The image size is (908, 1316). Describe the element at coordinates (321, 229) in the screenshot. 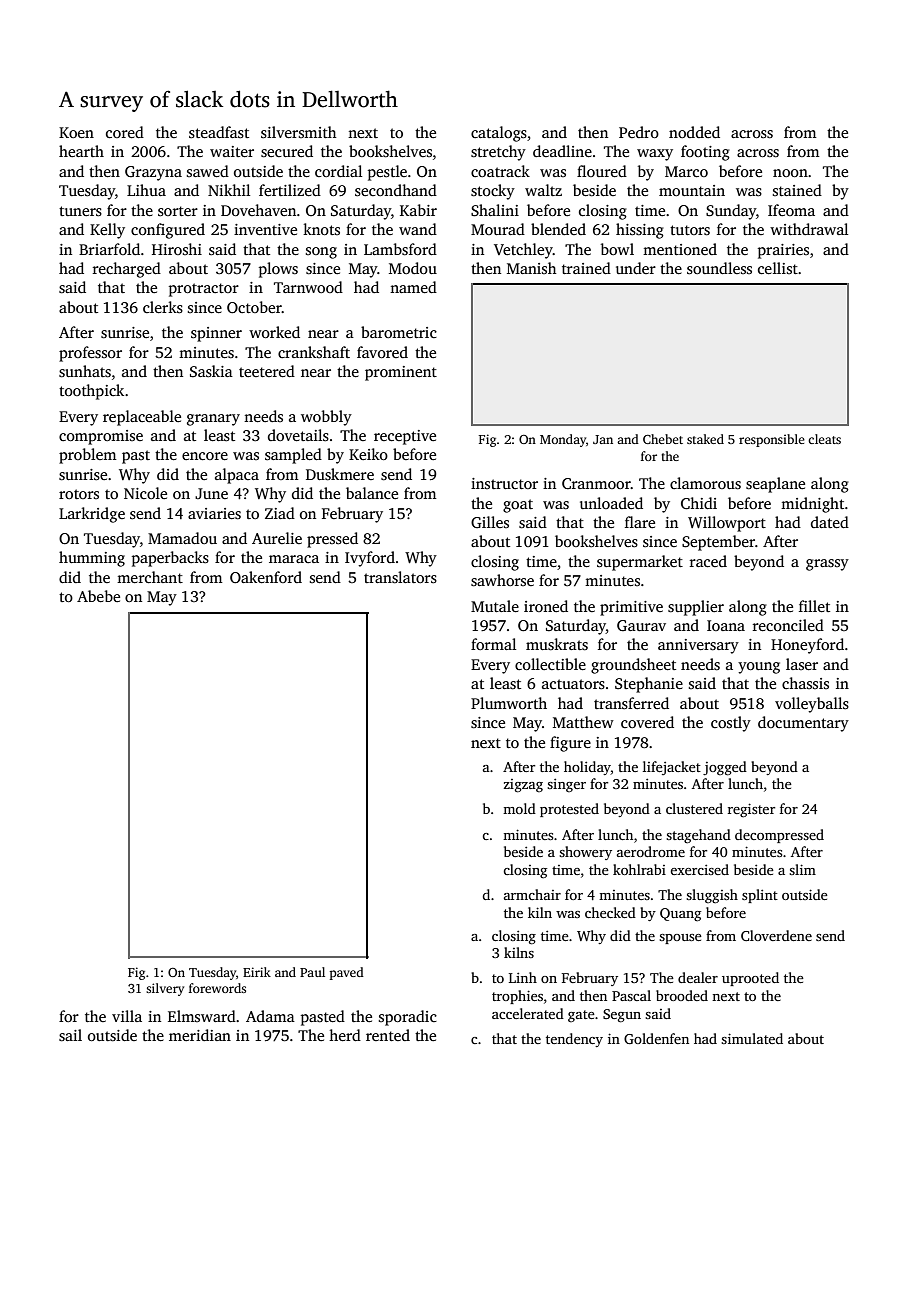

I see `knots` at that location.
